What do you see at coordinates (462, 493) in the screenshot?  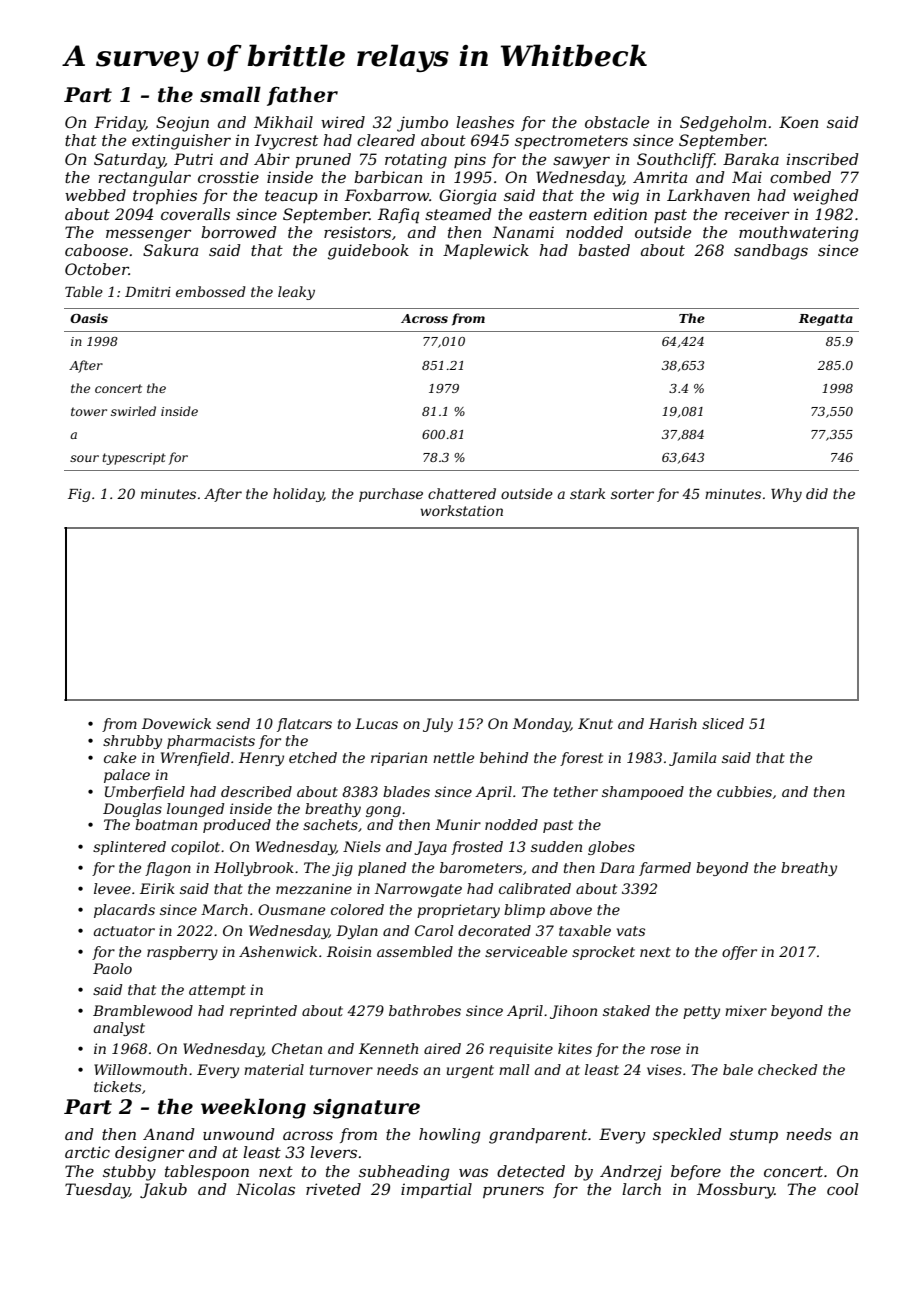 I see `chattered` at bounding box center [462, 493].
